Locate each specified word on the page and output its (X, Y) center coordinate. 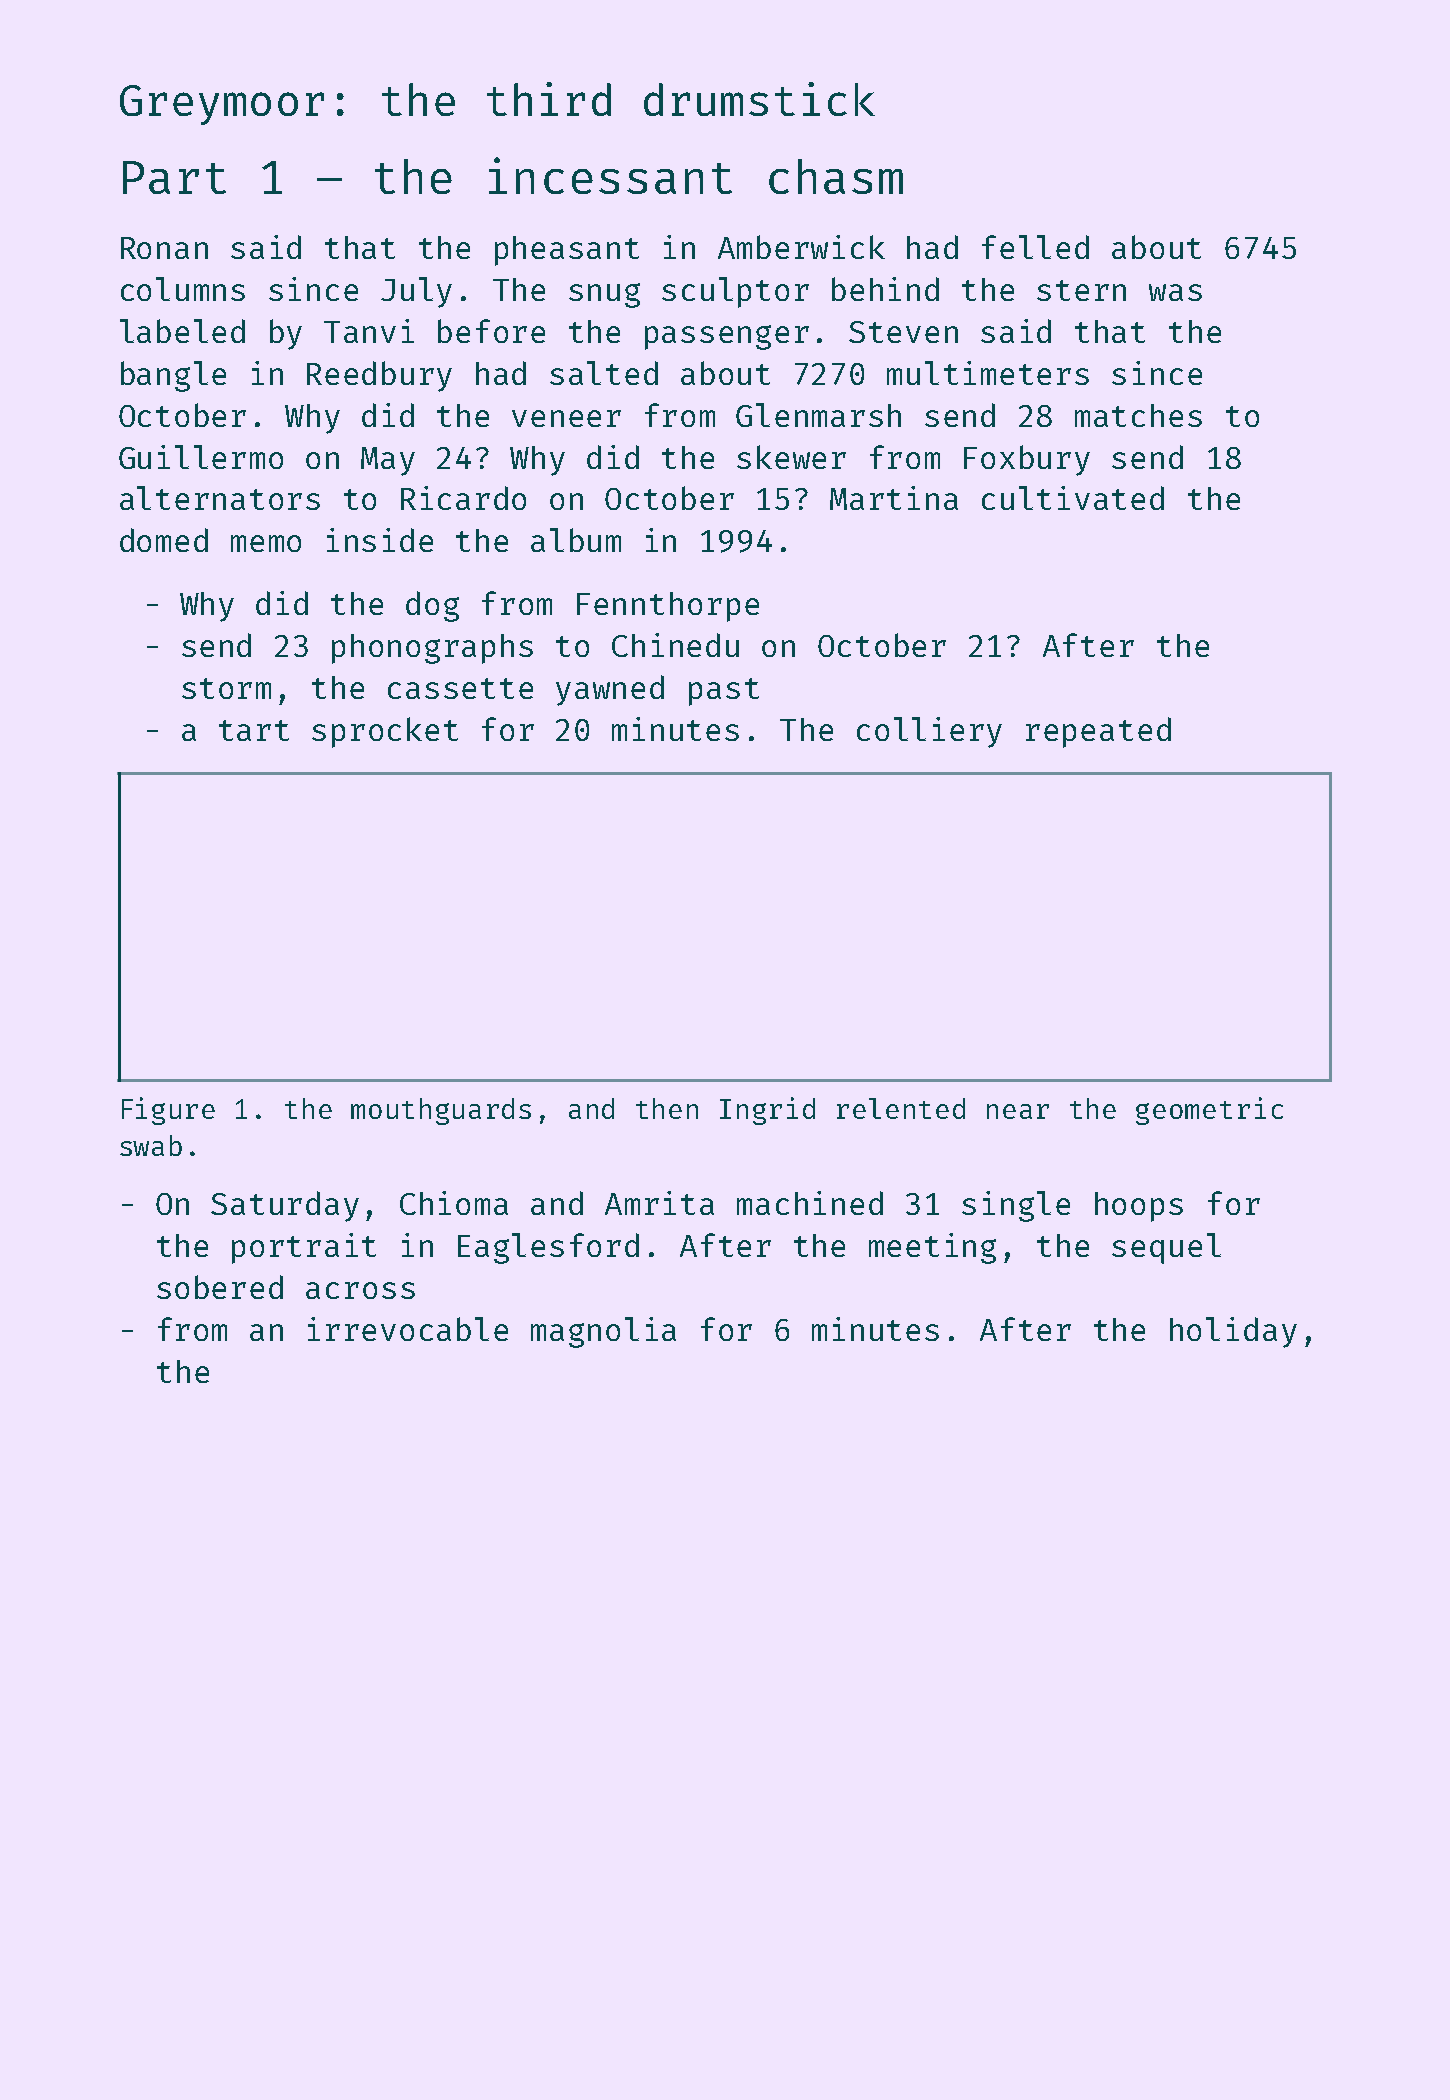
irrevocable (408, 1329)
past (724, 692)
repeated (1098, 732)
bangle (173, 376)
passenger (727, 337)
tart (254, 730)
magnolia (603, 1332)
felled (1035, 247)
